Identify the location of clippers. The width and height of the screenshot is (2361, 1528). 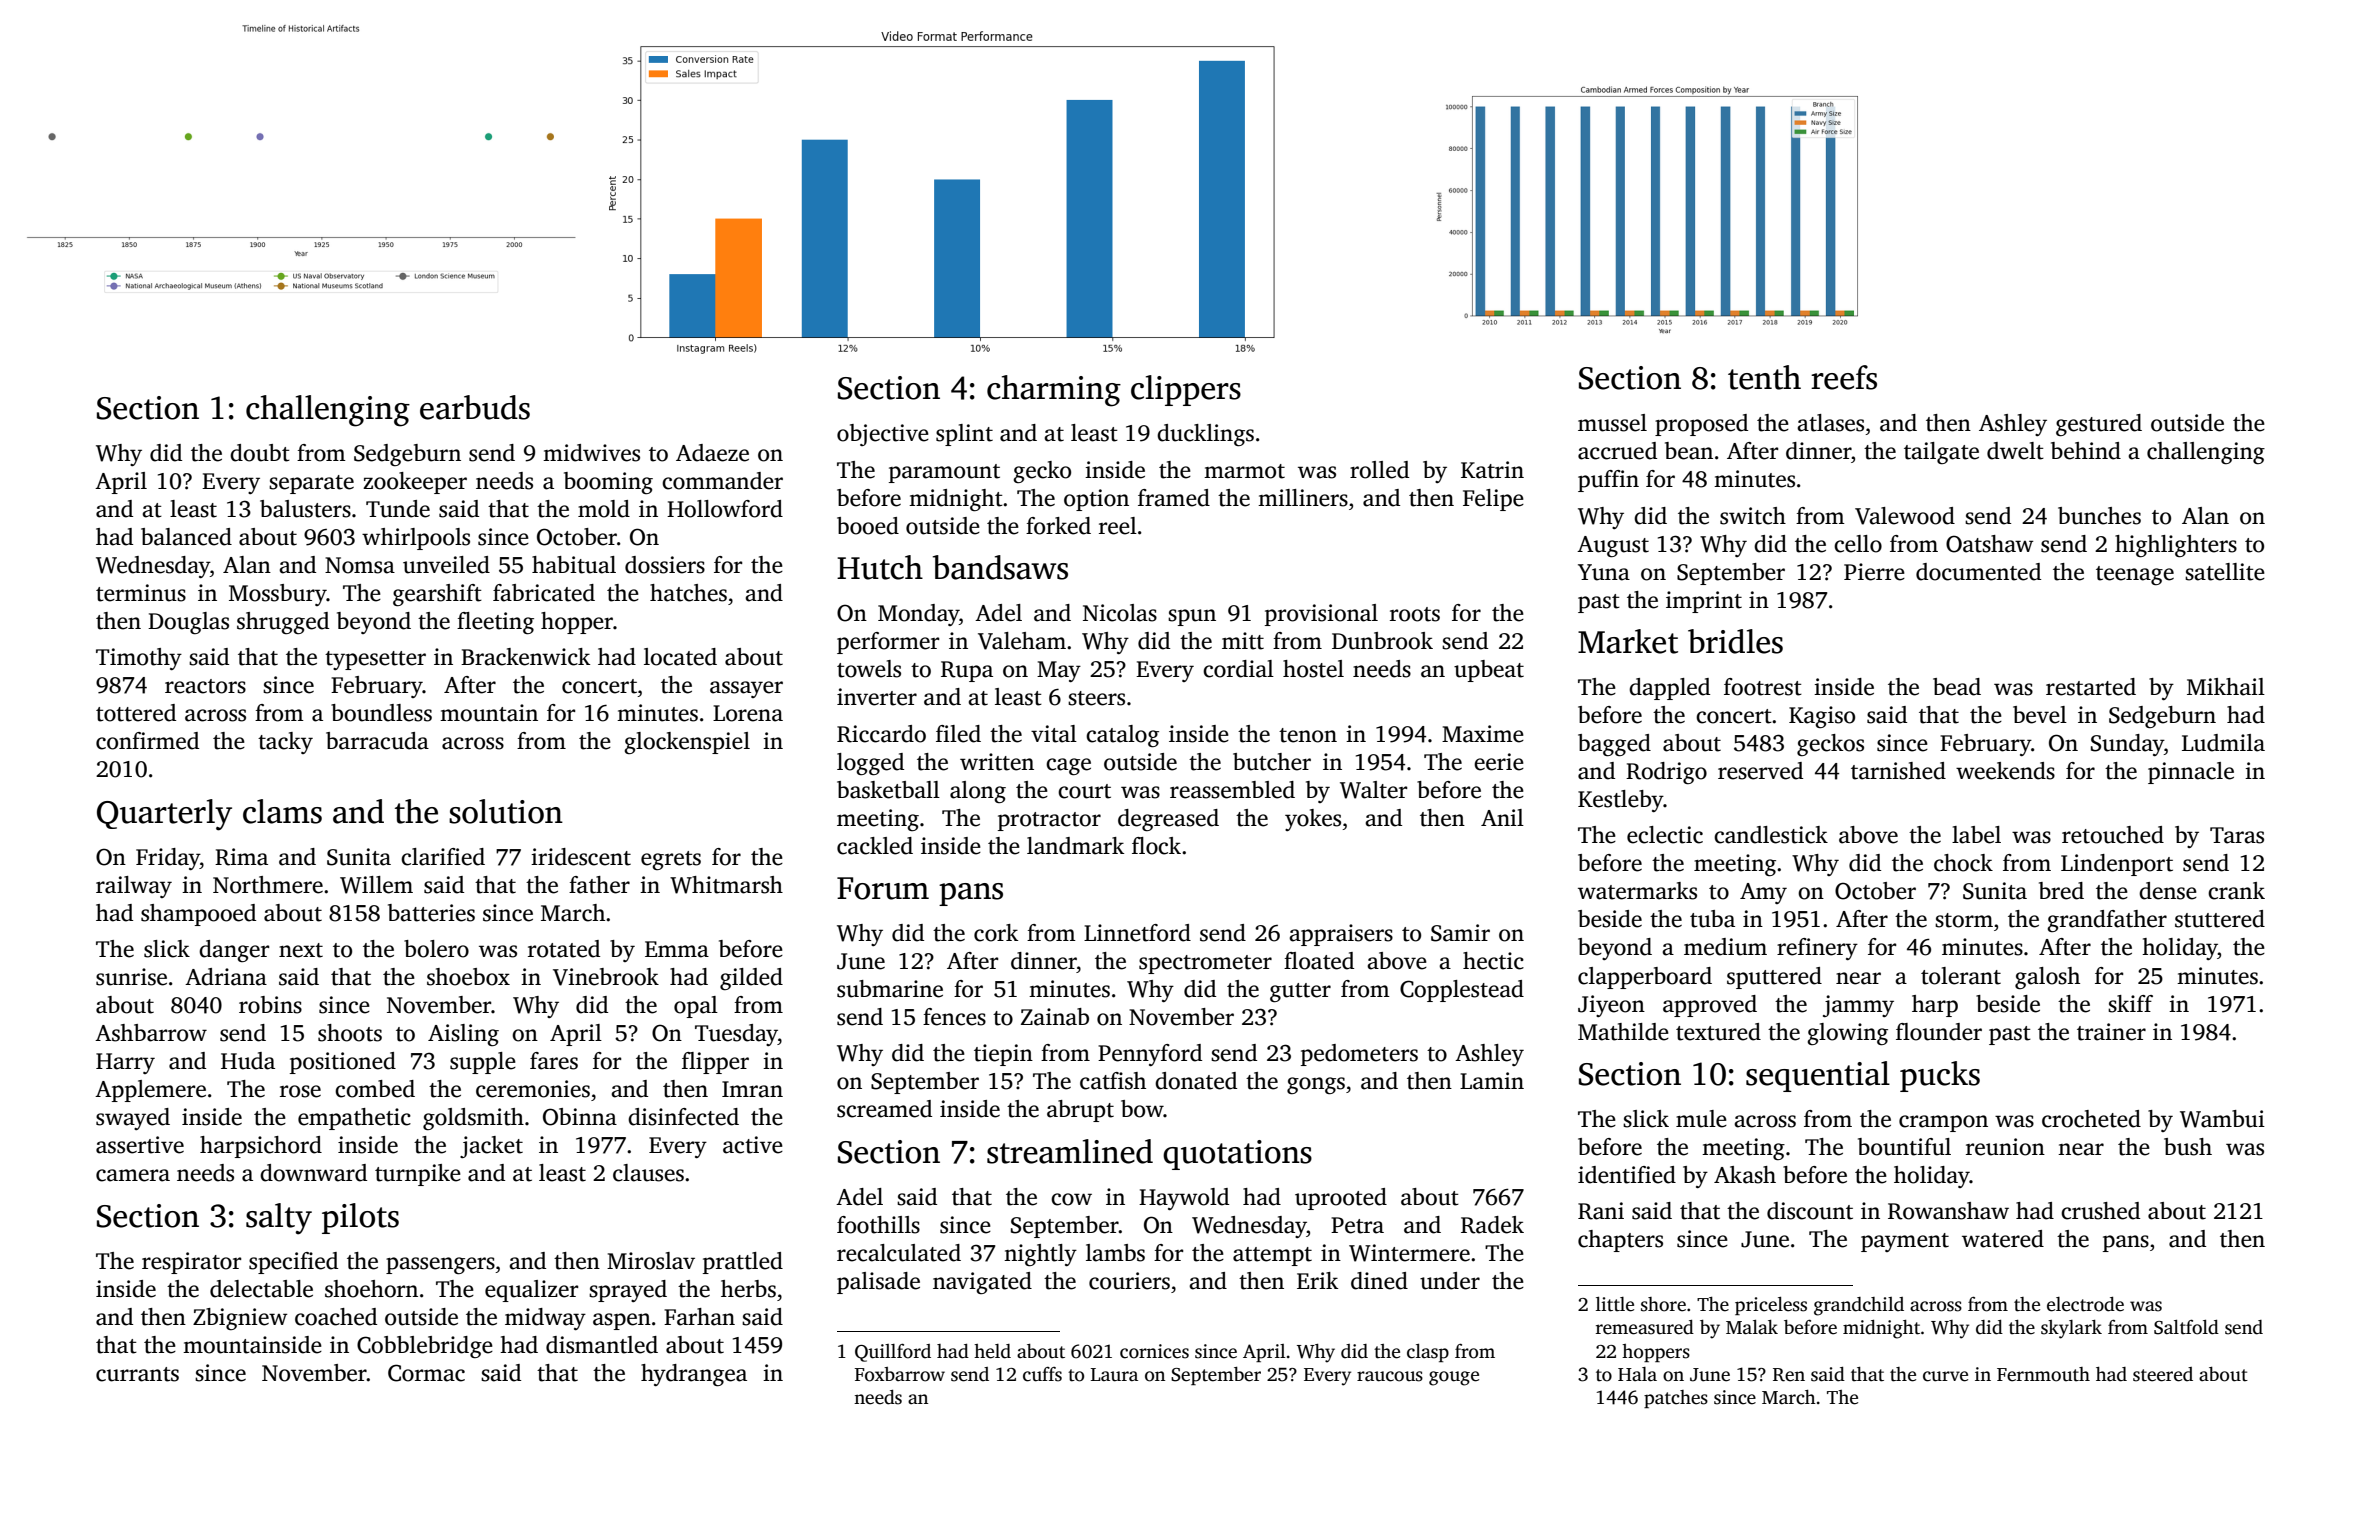
(1186, 390).
